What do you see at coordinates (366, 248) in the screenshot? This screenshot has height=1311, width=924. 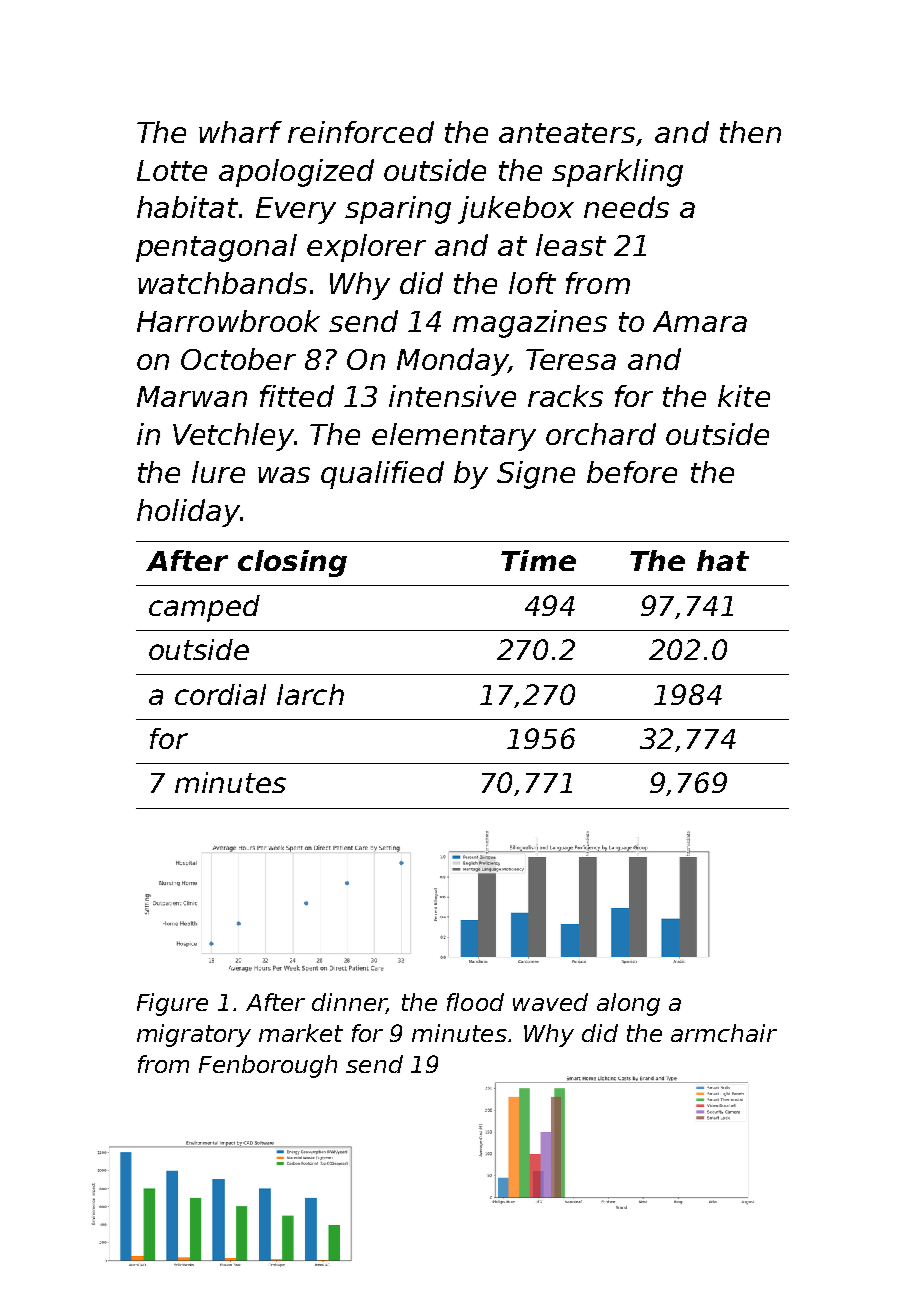 I see `explorer` at bounding box center [366, 248].
